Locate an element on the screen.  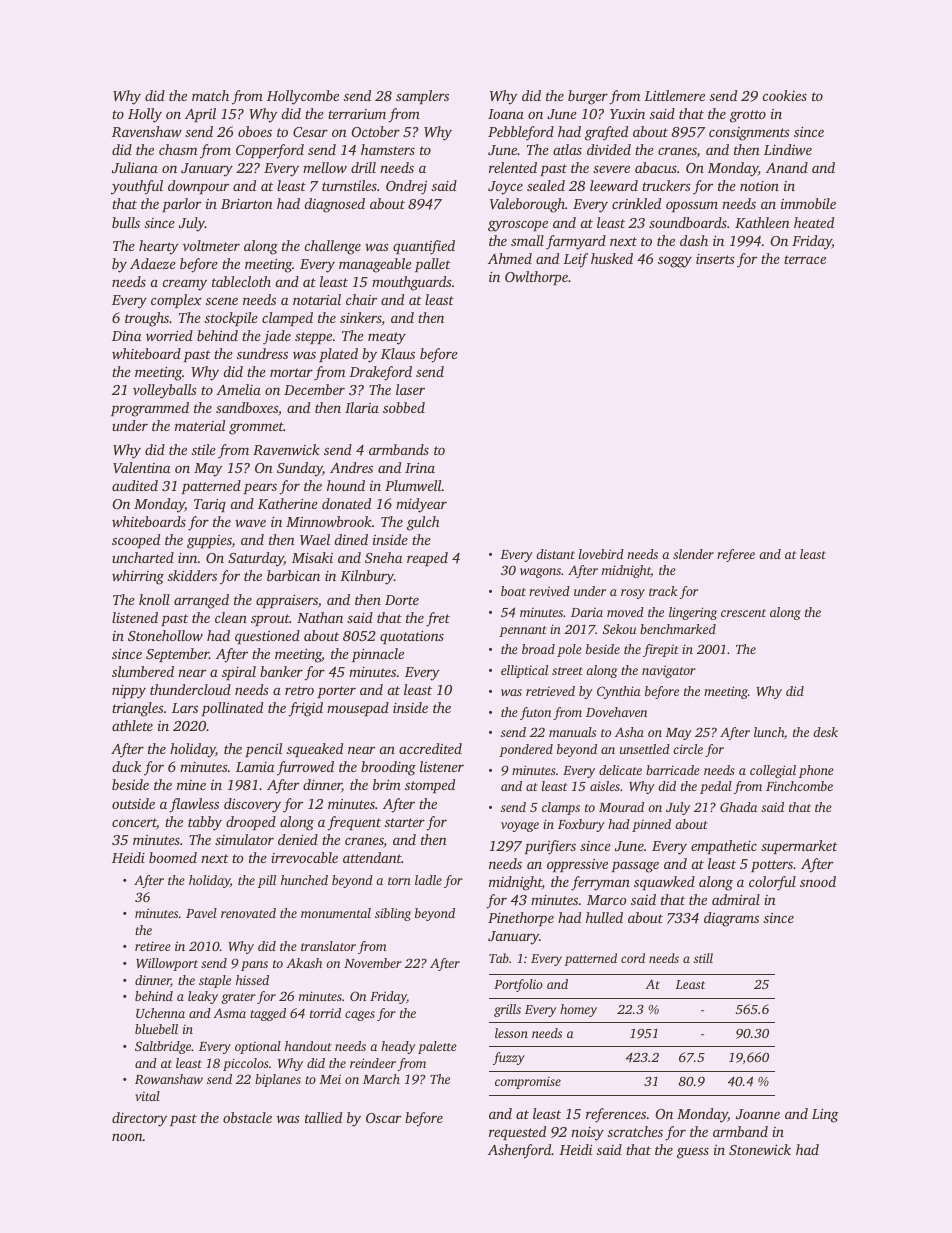
sealed is located at coordinates (546, 185).
